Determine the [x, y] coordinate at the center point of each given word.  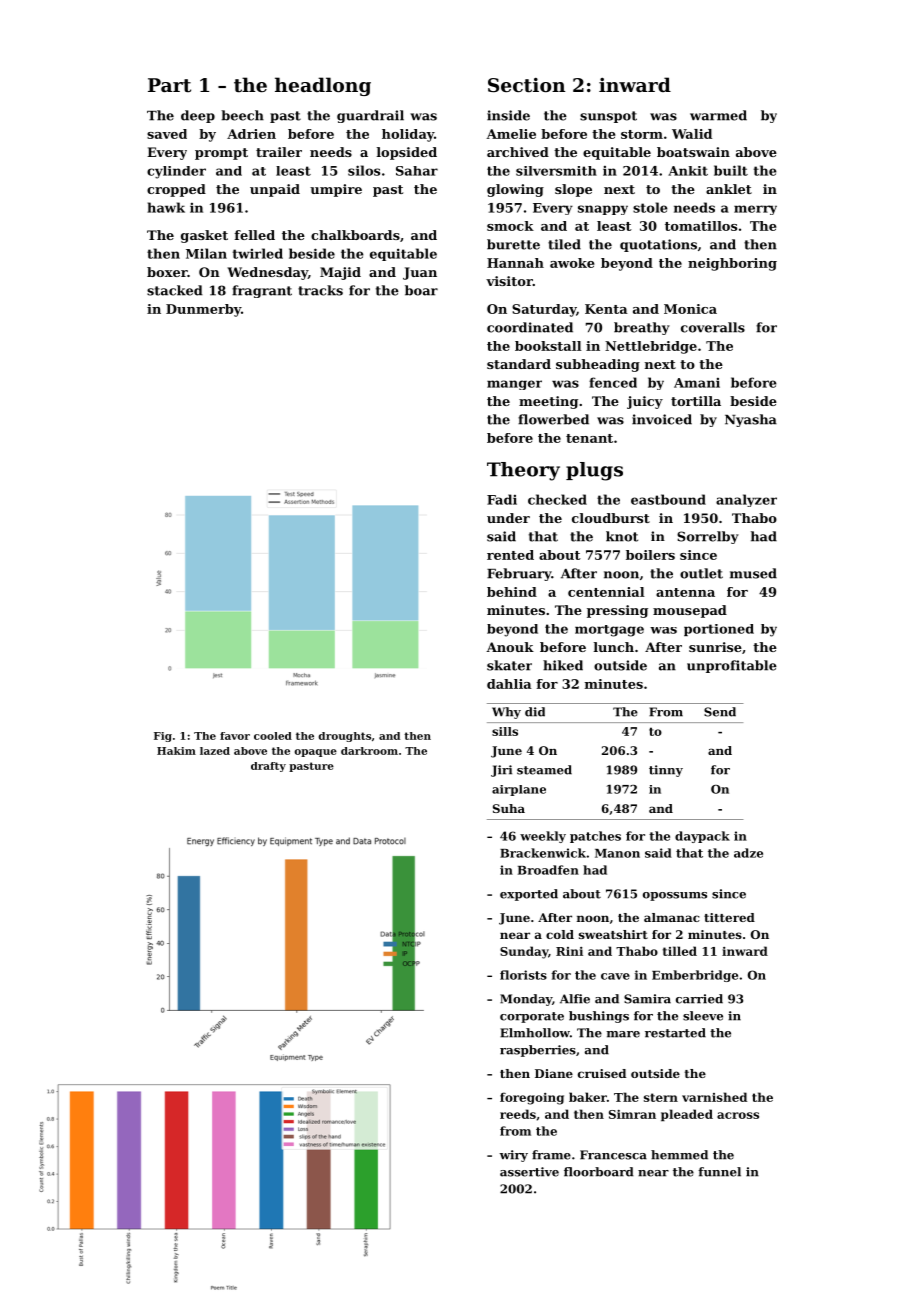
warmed [718, 115]
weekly [543, 837]
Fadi [502, 499]
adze [748, 853]
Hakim [176, 751]
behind [512, 592]
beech [242, 115]
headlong [323, 86]
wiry [513, 1156]
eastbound [668, 499]
